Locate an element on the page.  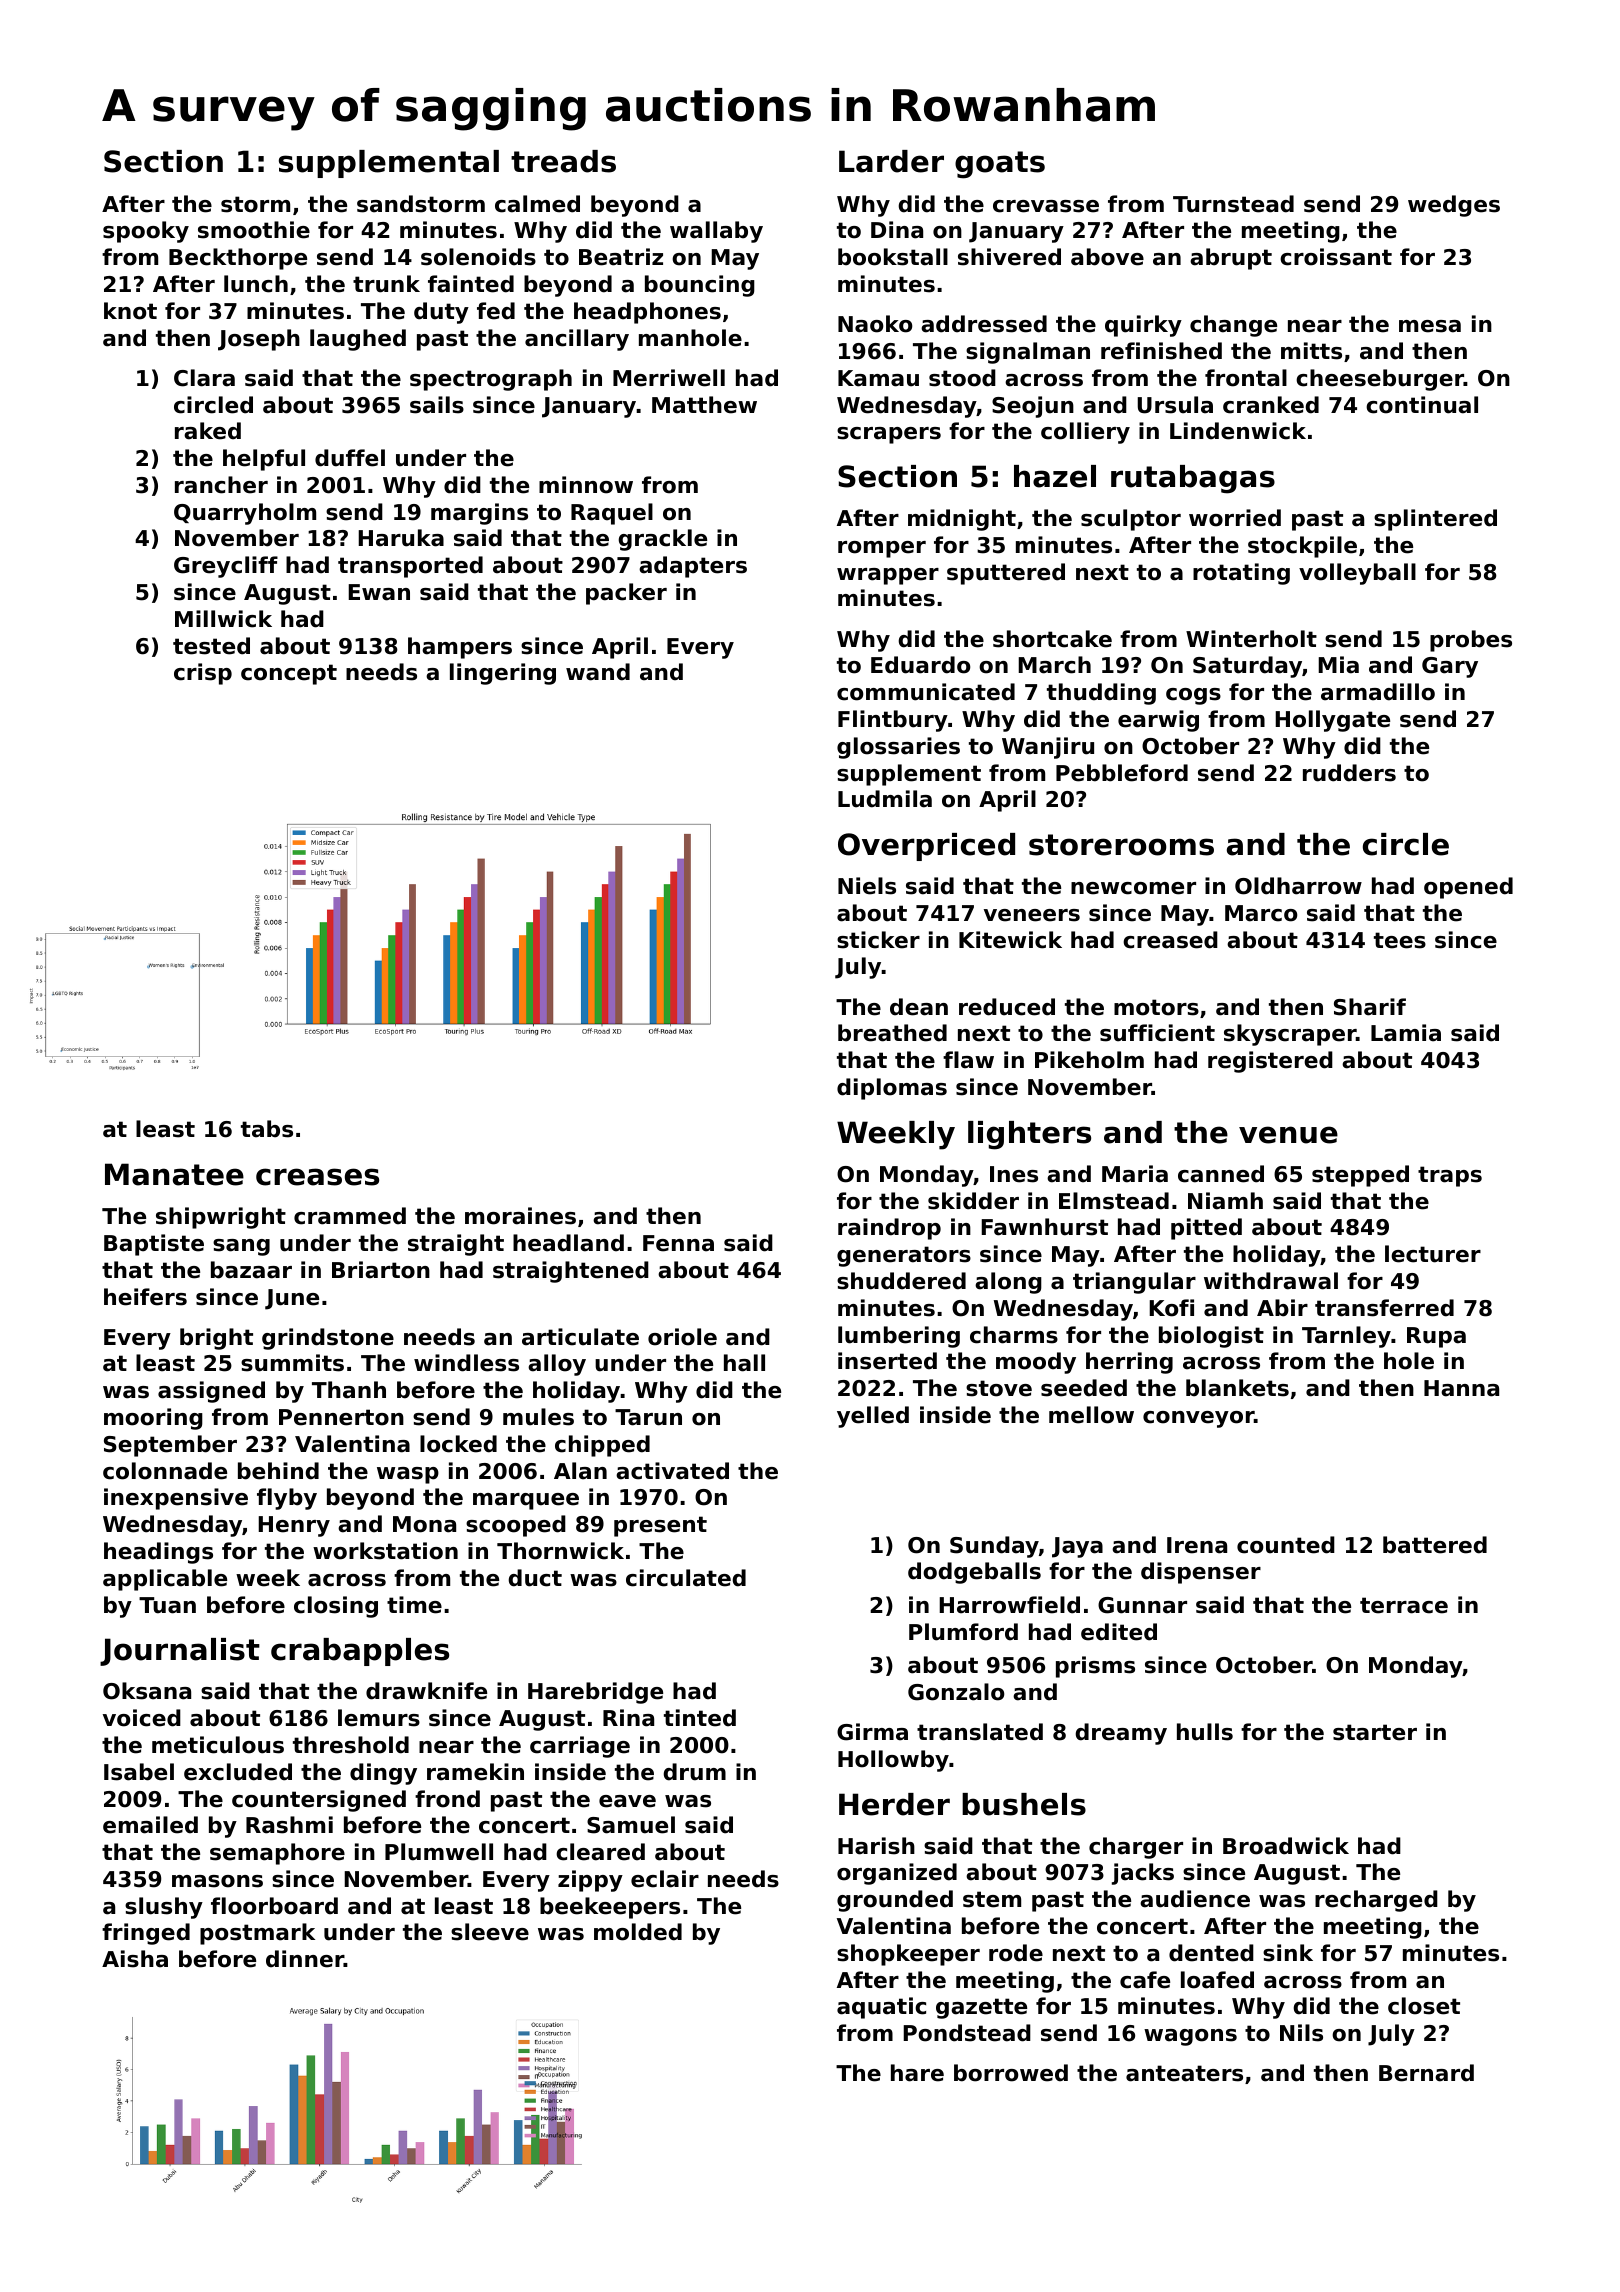
stood is located at coordinates (962, 378).
